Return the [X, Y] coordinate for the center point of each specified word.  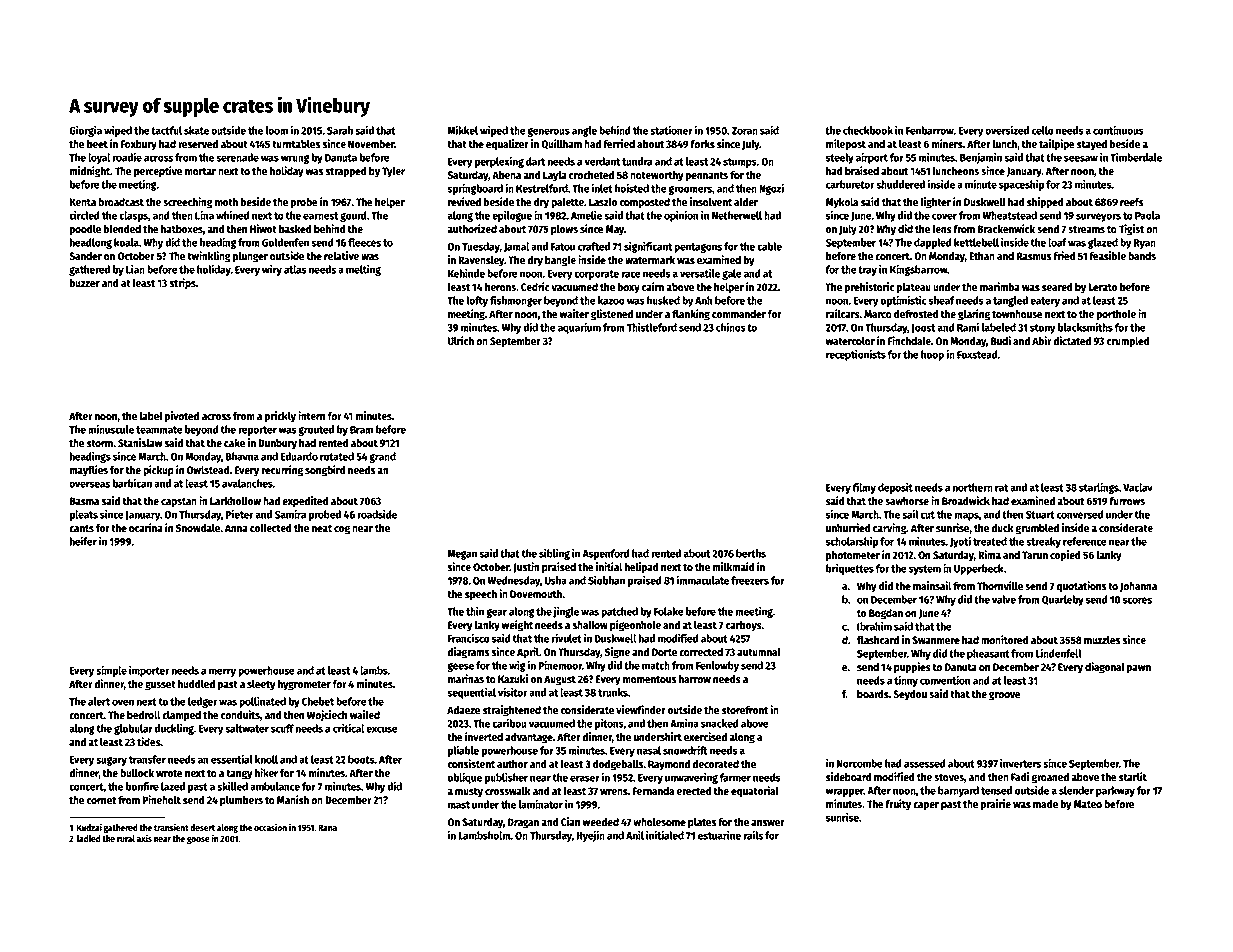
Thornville [1000, 585]
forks [702, 144]
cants [81, 528]
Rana [327, 827]
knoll [266, 759]
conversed [1080, 514]
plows [564, 230]
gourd [353, 216]
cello [1043, 130]
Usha [556, 580]
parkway [1115, 791]
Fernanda [654, 791]
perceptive [158, 172]
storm [100, 443]
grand [382, 457]
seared [1057, 287]
